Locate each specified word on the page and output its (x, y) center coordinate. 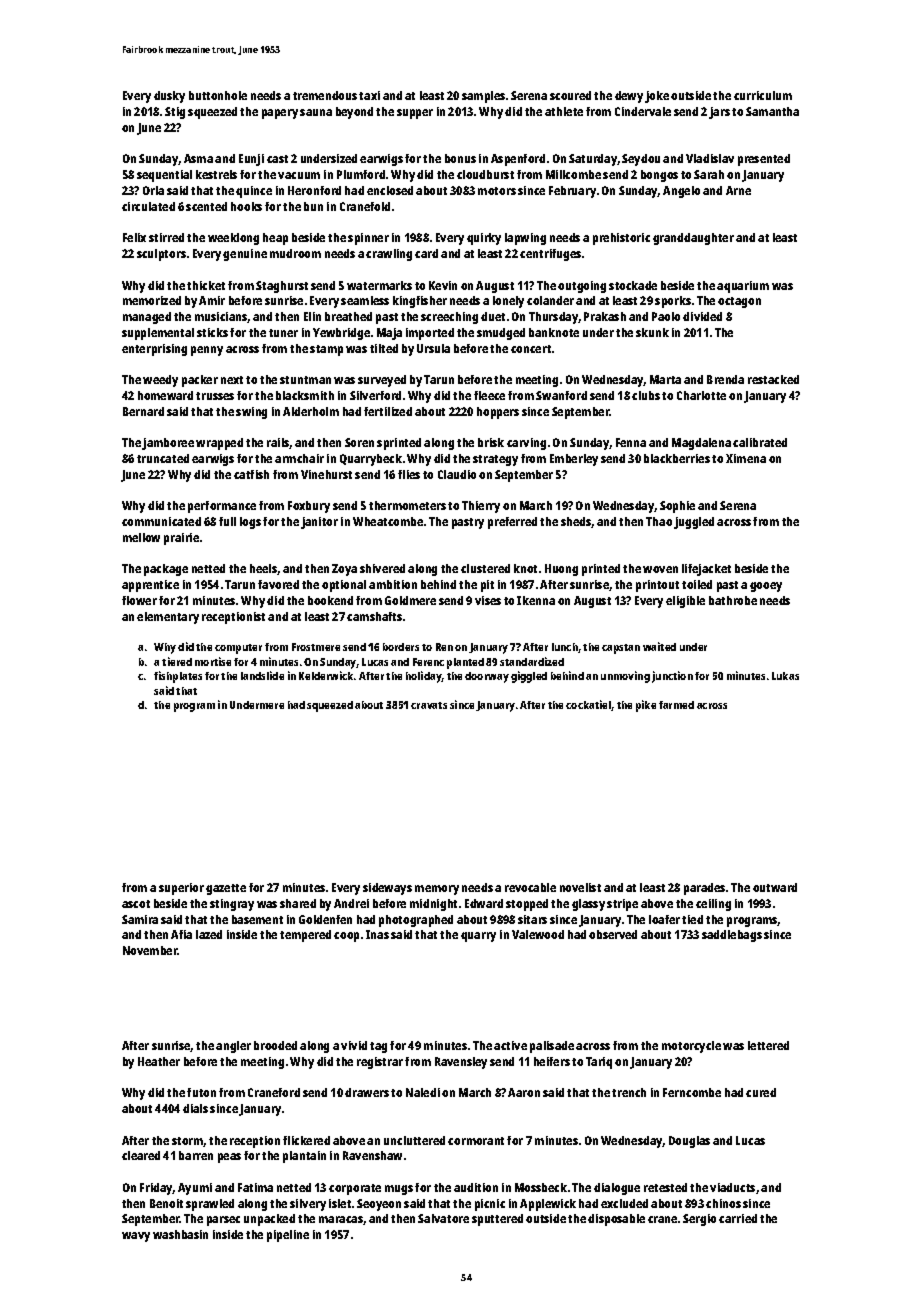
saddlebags (732, 936)
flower (139, 600)
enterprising (154, 350)
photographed (416, 921)
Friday (156, 1189)
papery (280, 114)
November (150, 950)
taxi (369, 95)
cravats (429, 705)
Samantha (772, 111)
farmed (676, 705)
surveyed (382, 381)
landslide (262, 675)
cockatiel (588, 704)
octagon (739, 302)
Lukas (785, 676)
